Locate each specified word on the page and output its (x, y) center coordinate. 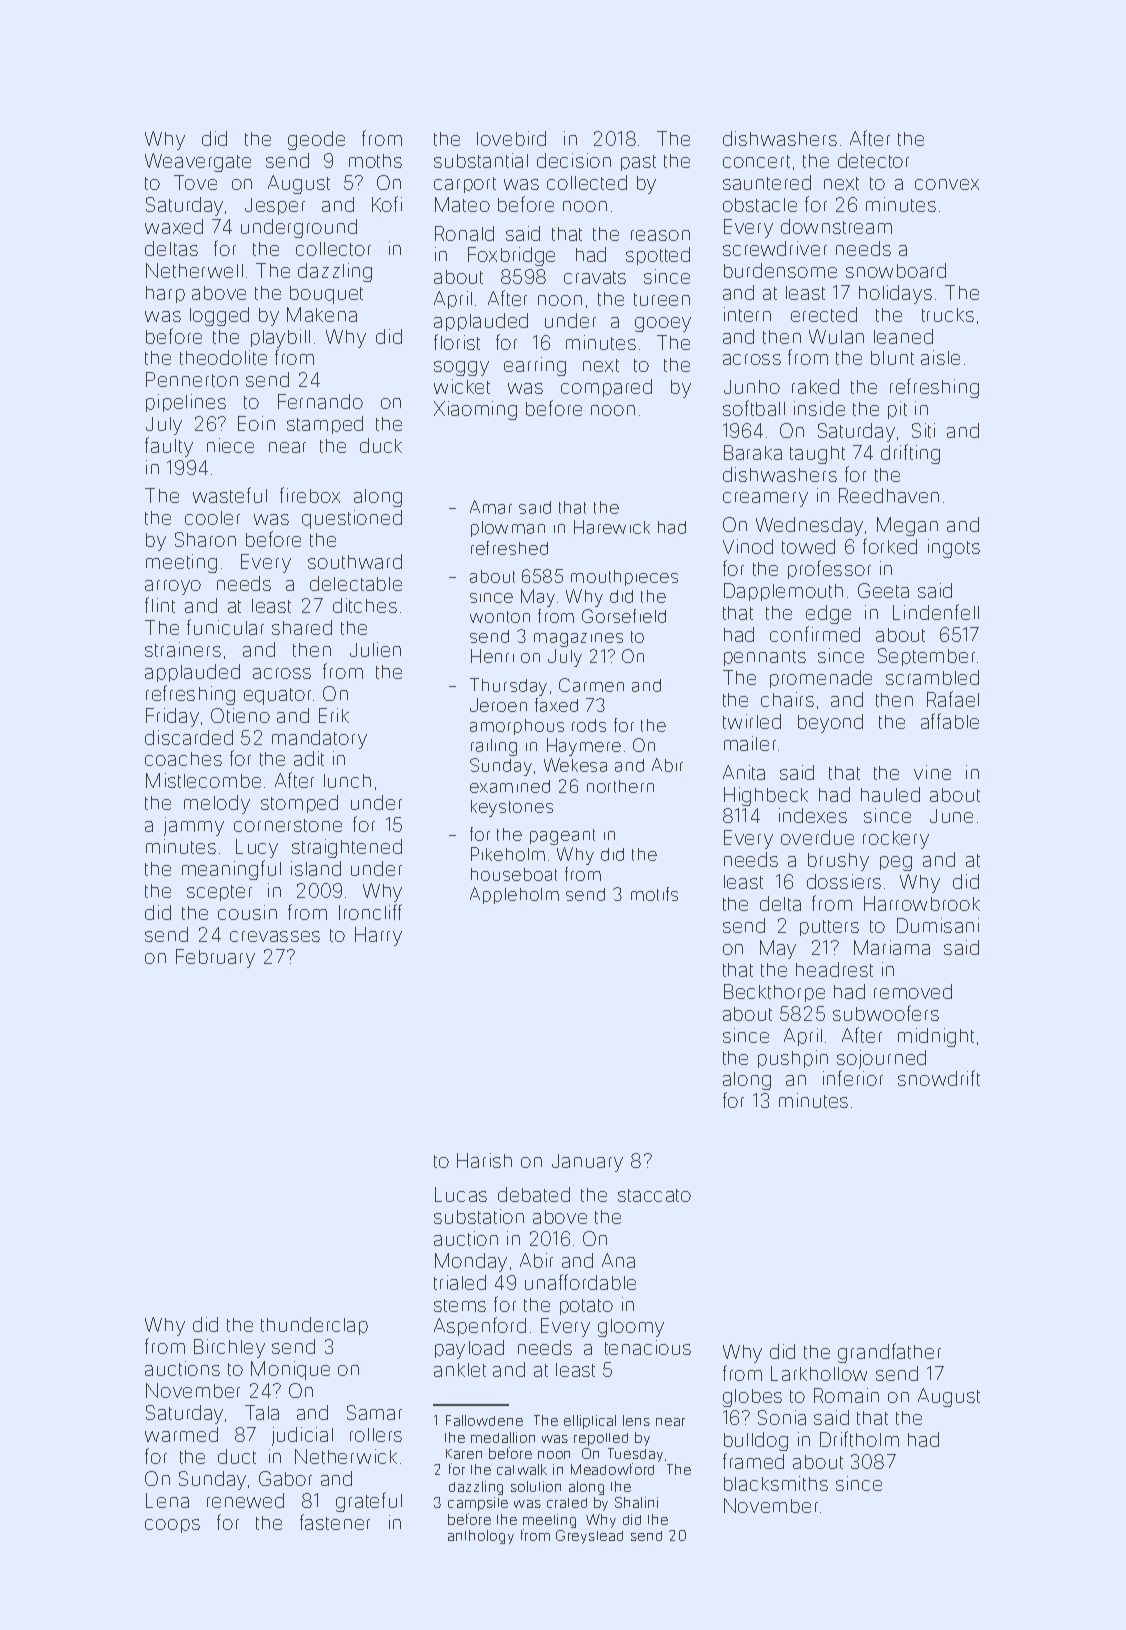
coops (172, 1526)
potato (586, 1307)
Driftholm (859, 1439)
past (638, 163)
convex (947, 184)
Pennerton (192, 379)
